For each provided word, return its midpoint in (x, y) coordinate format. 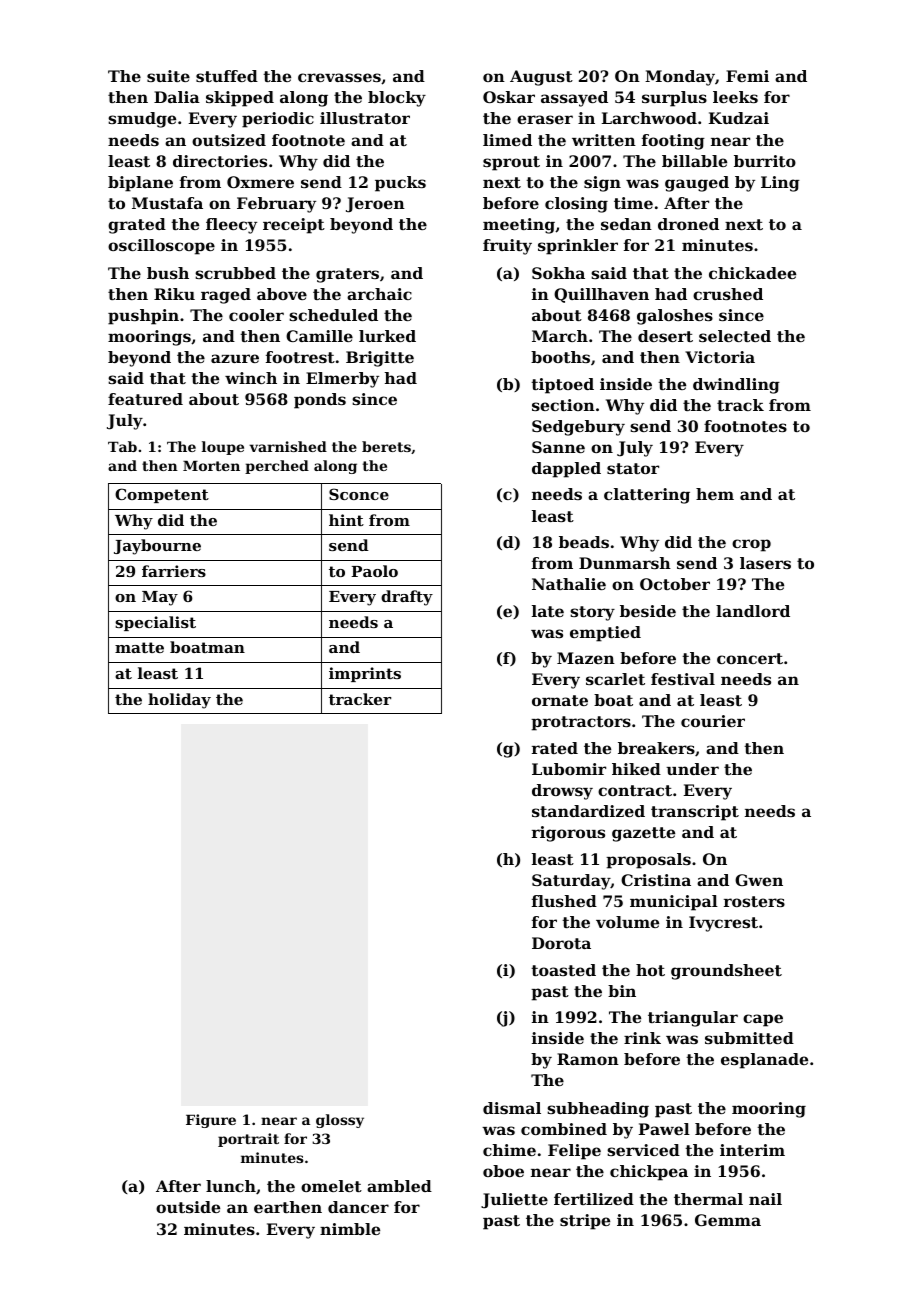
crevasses (339, 77)
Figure (211, 1121)
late (548, 611)
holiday (179, 701)
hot (650, 970)
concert (750, 658)
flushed (564, 901)
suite (168, 76)
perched (277, 467)
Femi (747, 76)
